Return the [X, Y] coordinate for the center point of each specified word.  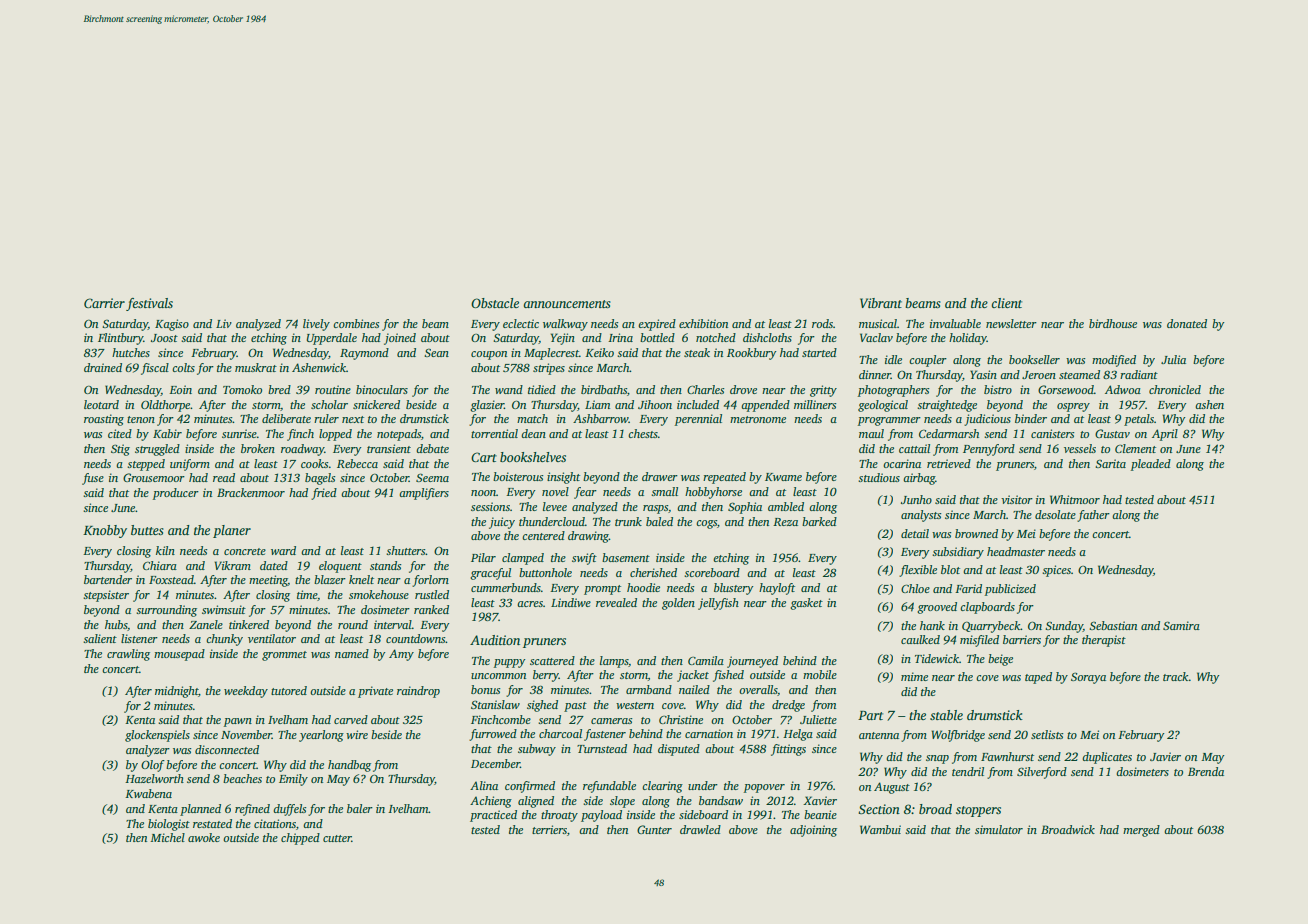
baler [360, 808]
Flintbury [120, 339]
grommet [284, 656]
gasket [806, 604]
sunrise [239, 433]
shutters [406, 550]
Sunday [1064, 627]
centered [543, 535]
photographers [893, 391]
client [1007, 303]
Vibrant [881, 303]
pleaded [1151, 465]
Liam [597, 404]
